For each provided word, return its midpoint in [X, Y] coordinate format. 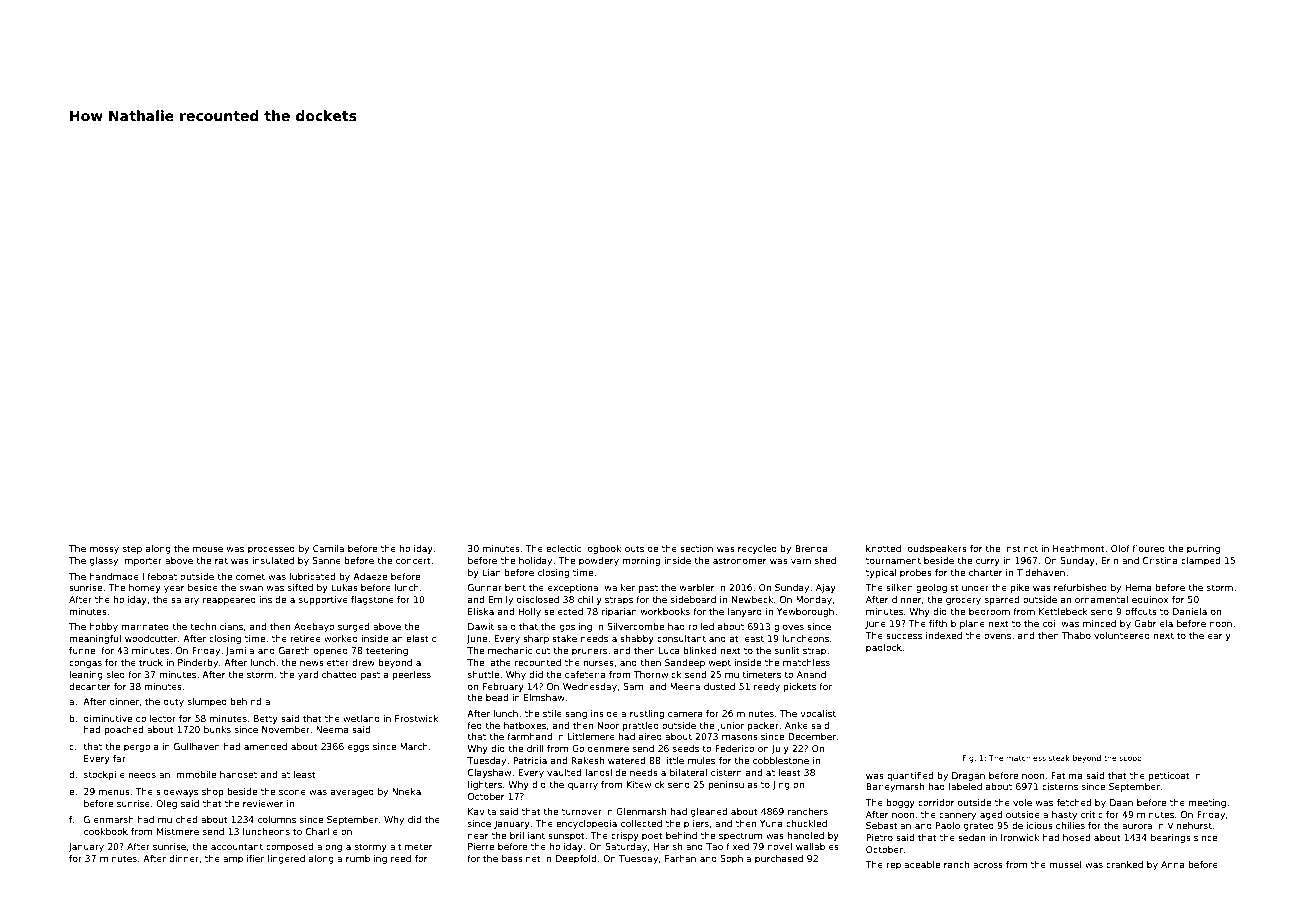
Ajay [826, 588]
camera [685, 714]
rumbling [366, 859]
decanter [90, 686]
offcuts [1141, 611]
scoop [1130, 759]
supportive [323, 600]
